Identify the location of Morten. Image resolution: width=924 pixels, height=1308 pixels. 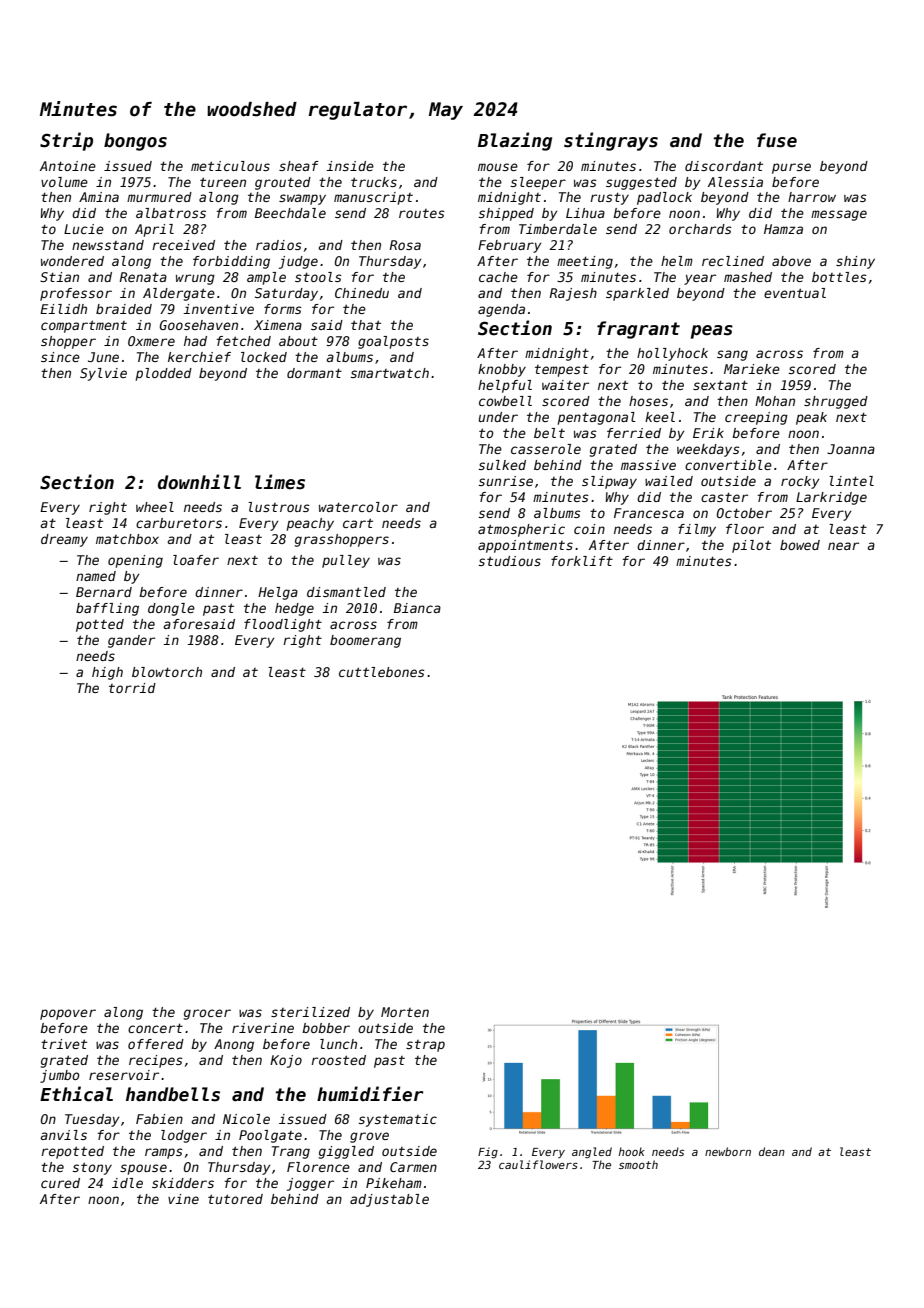
(405, 1012).
